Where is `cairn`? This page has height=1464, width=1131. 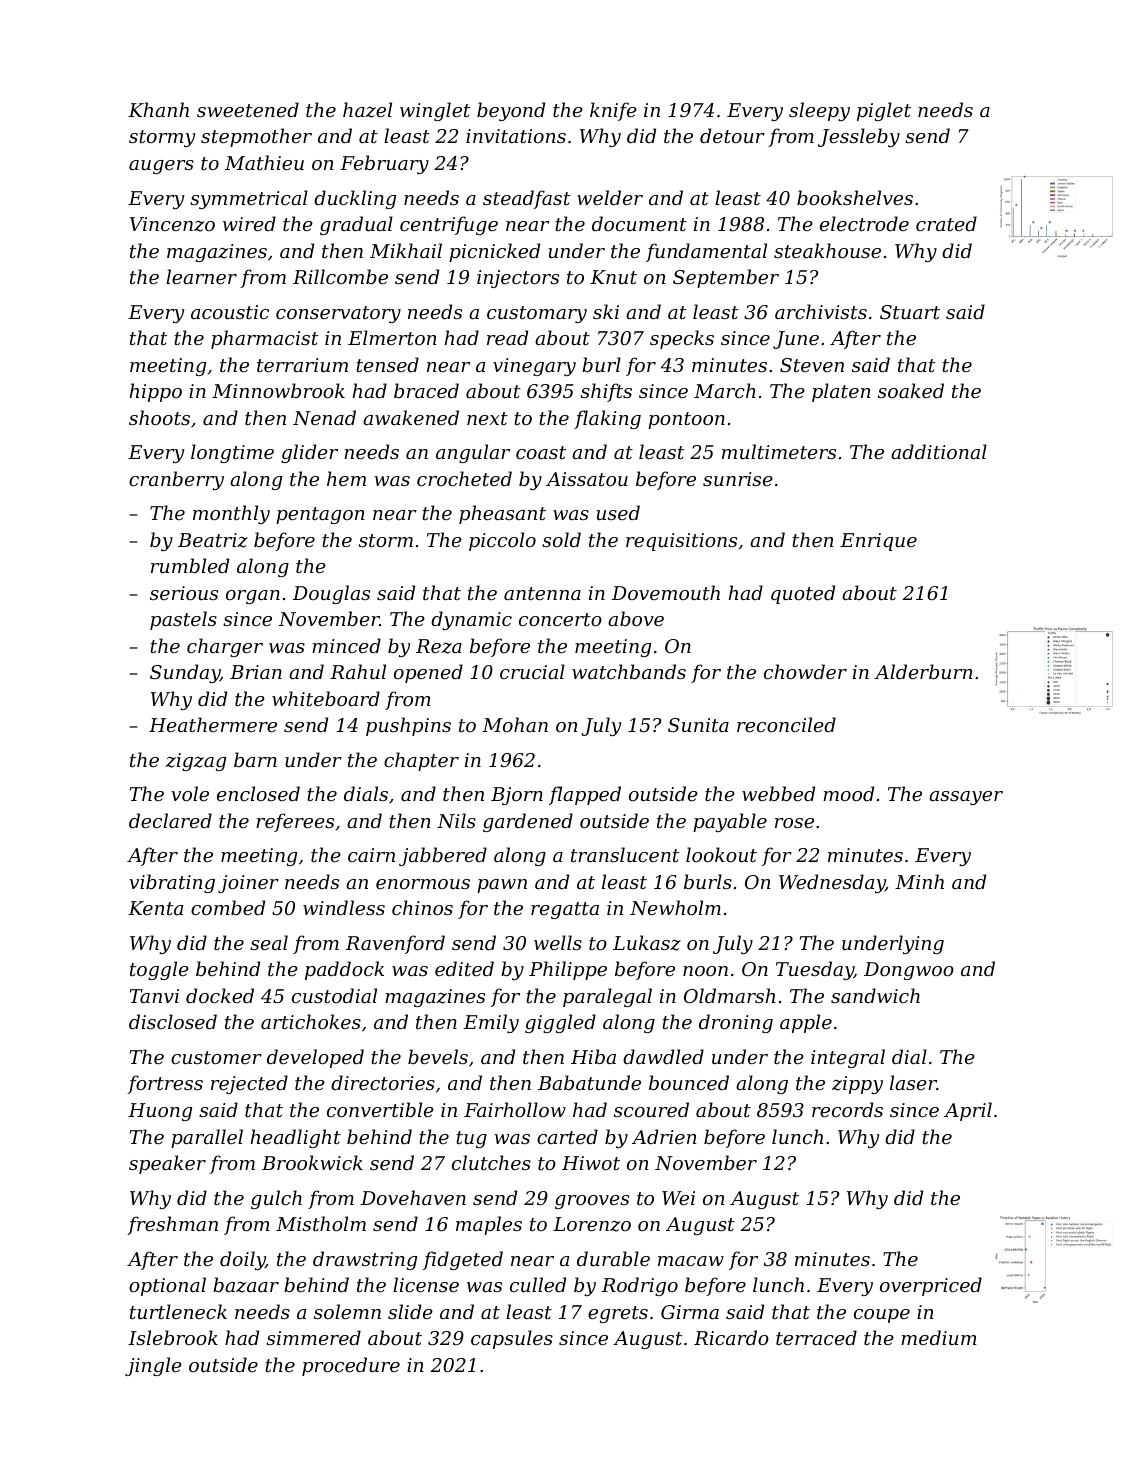
cairn is located at coordinates (371, 855).
